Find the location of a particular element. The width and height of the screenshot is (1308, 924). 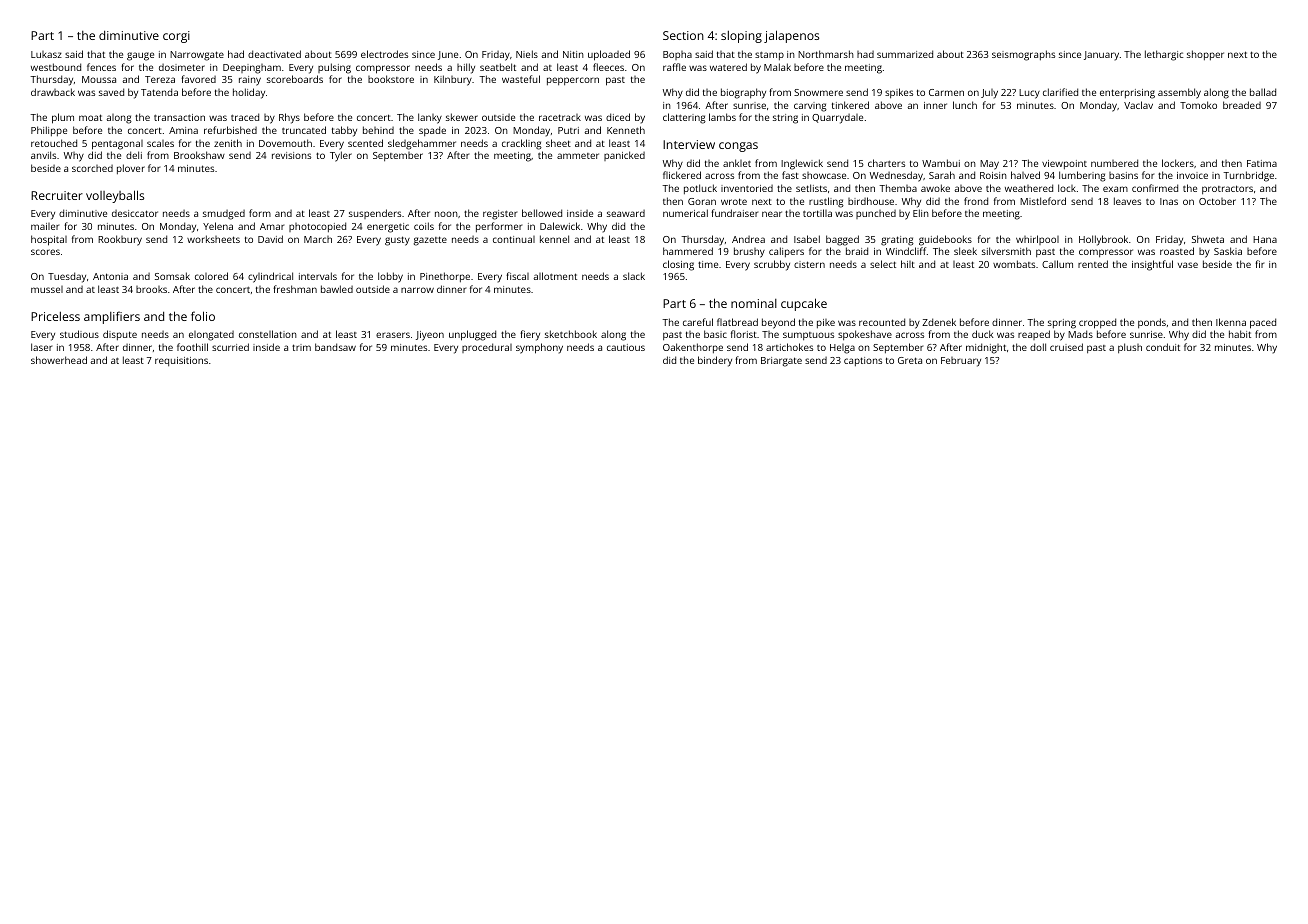

mailer is located at coordinates (45, 226).
